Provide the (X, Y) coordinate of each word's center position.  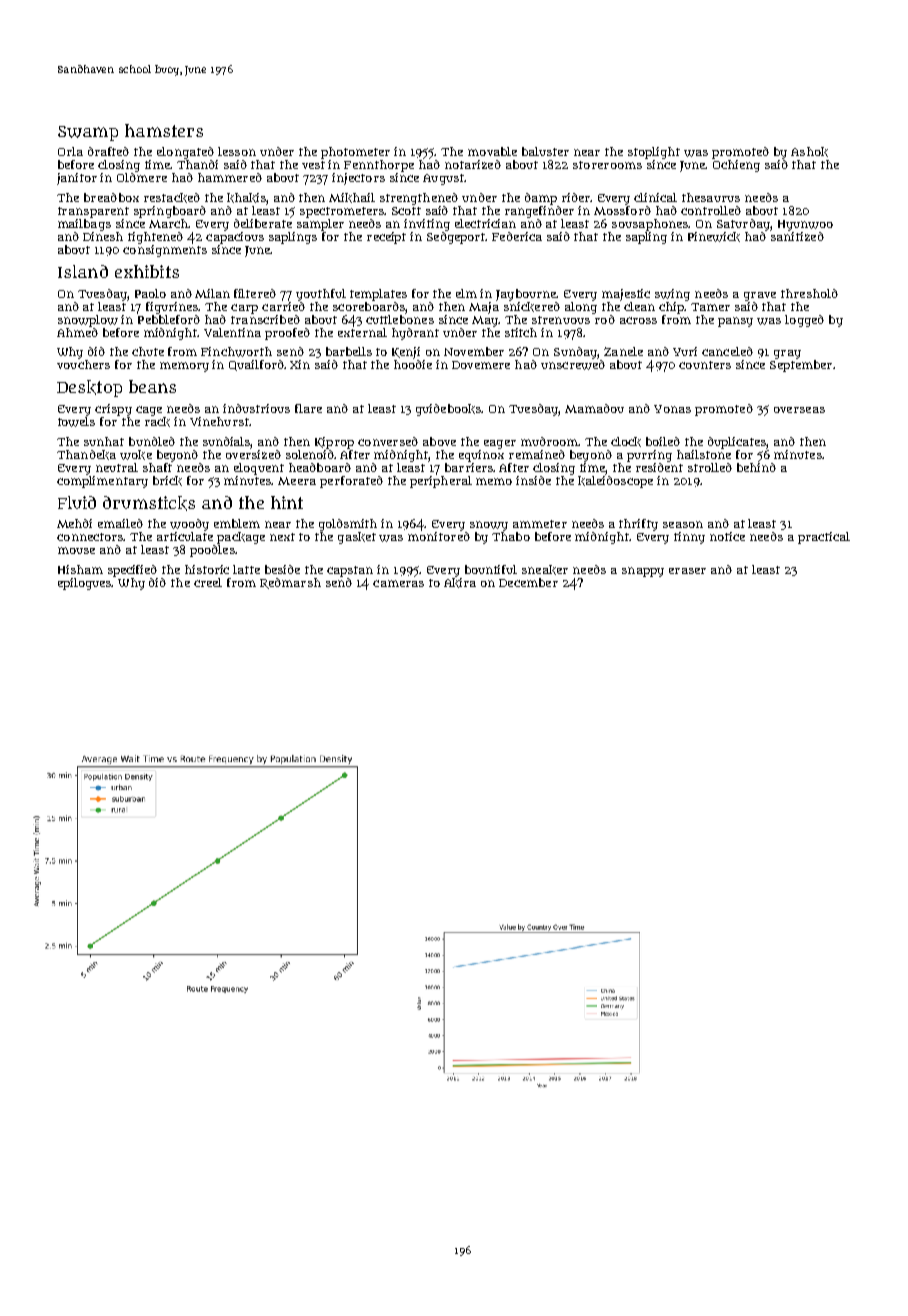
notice (727, 536)
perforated (351, 482)
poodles (212, 551)
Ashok (809, 152)
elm (466, 293)
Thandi (197, 164)
